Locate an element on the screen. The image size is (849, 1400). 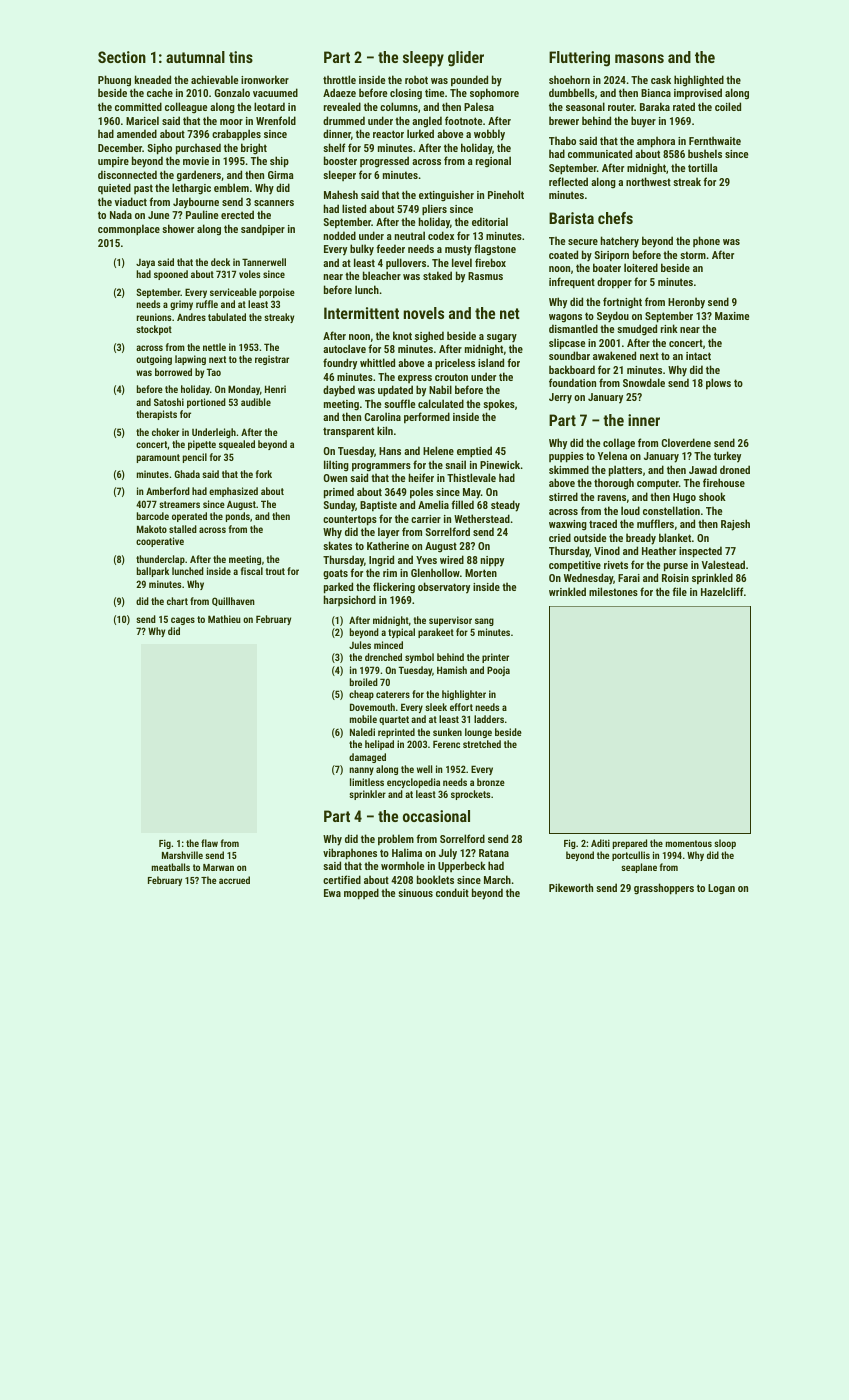
amphora is located at coordinates (656, 142).
